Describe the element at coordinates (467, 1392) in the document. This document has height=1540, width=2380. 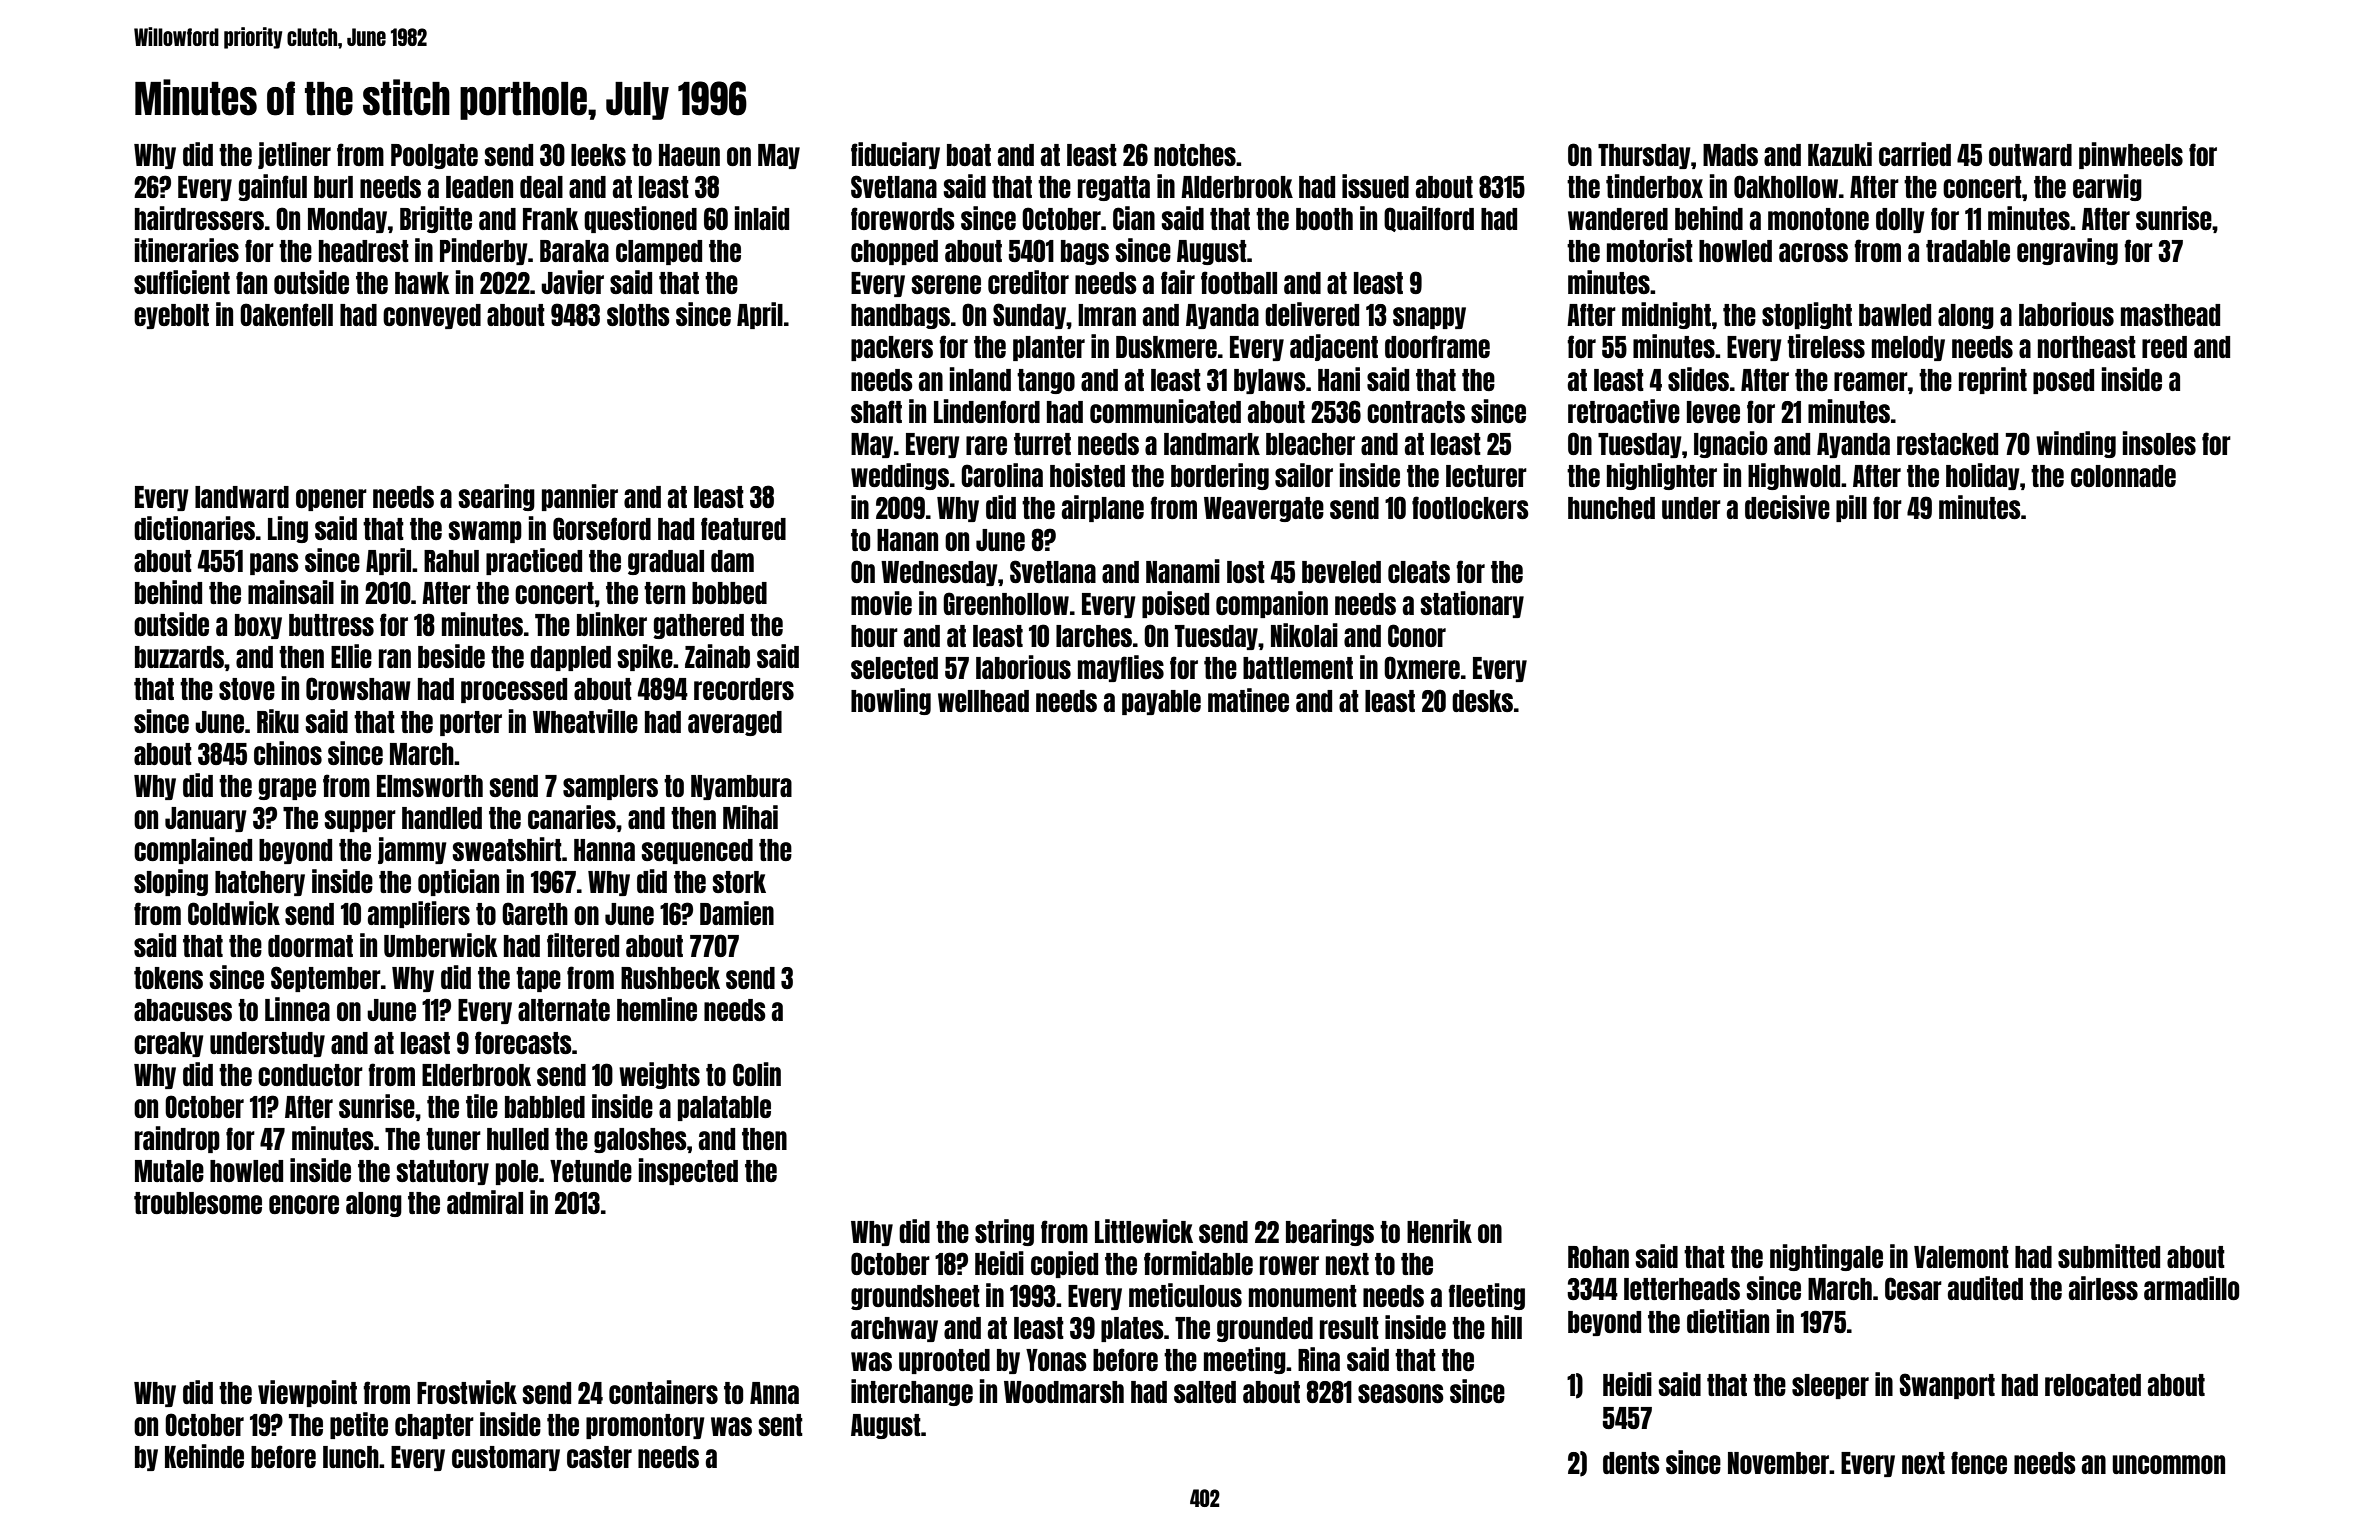
I see `Frostwick` at that location.
